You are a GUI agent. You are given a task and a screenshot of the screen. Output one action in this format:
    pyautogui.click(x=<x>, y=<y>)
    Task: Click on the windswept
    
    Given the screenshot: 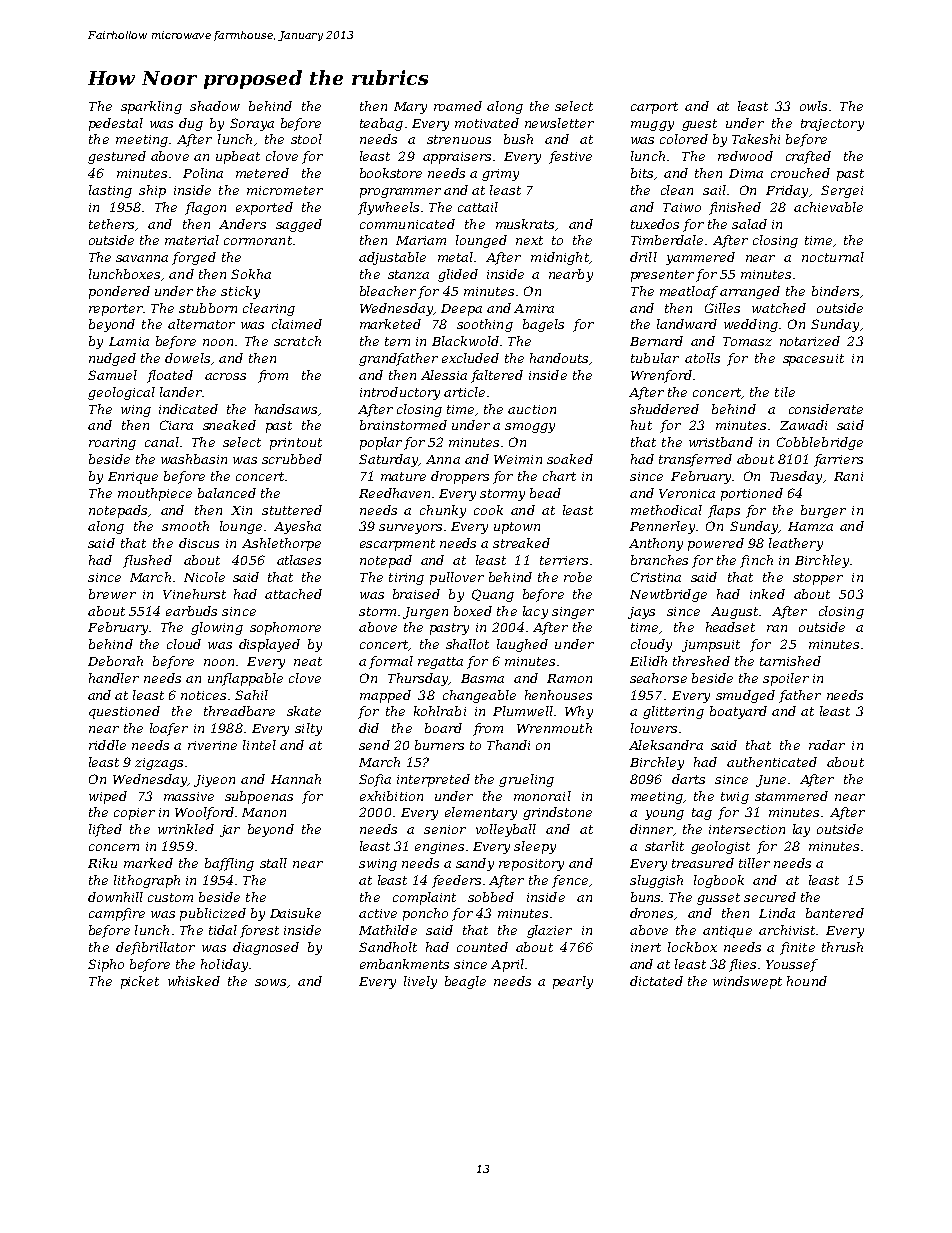 What is the action you would take?
    pyautogui.click(x=747, y=982)
